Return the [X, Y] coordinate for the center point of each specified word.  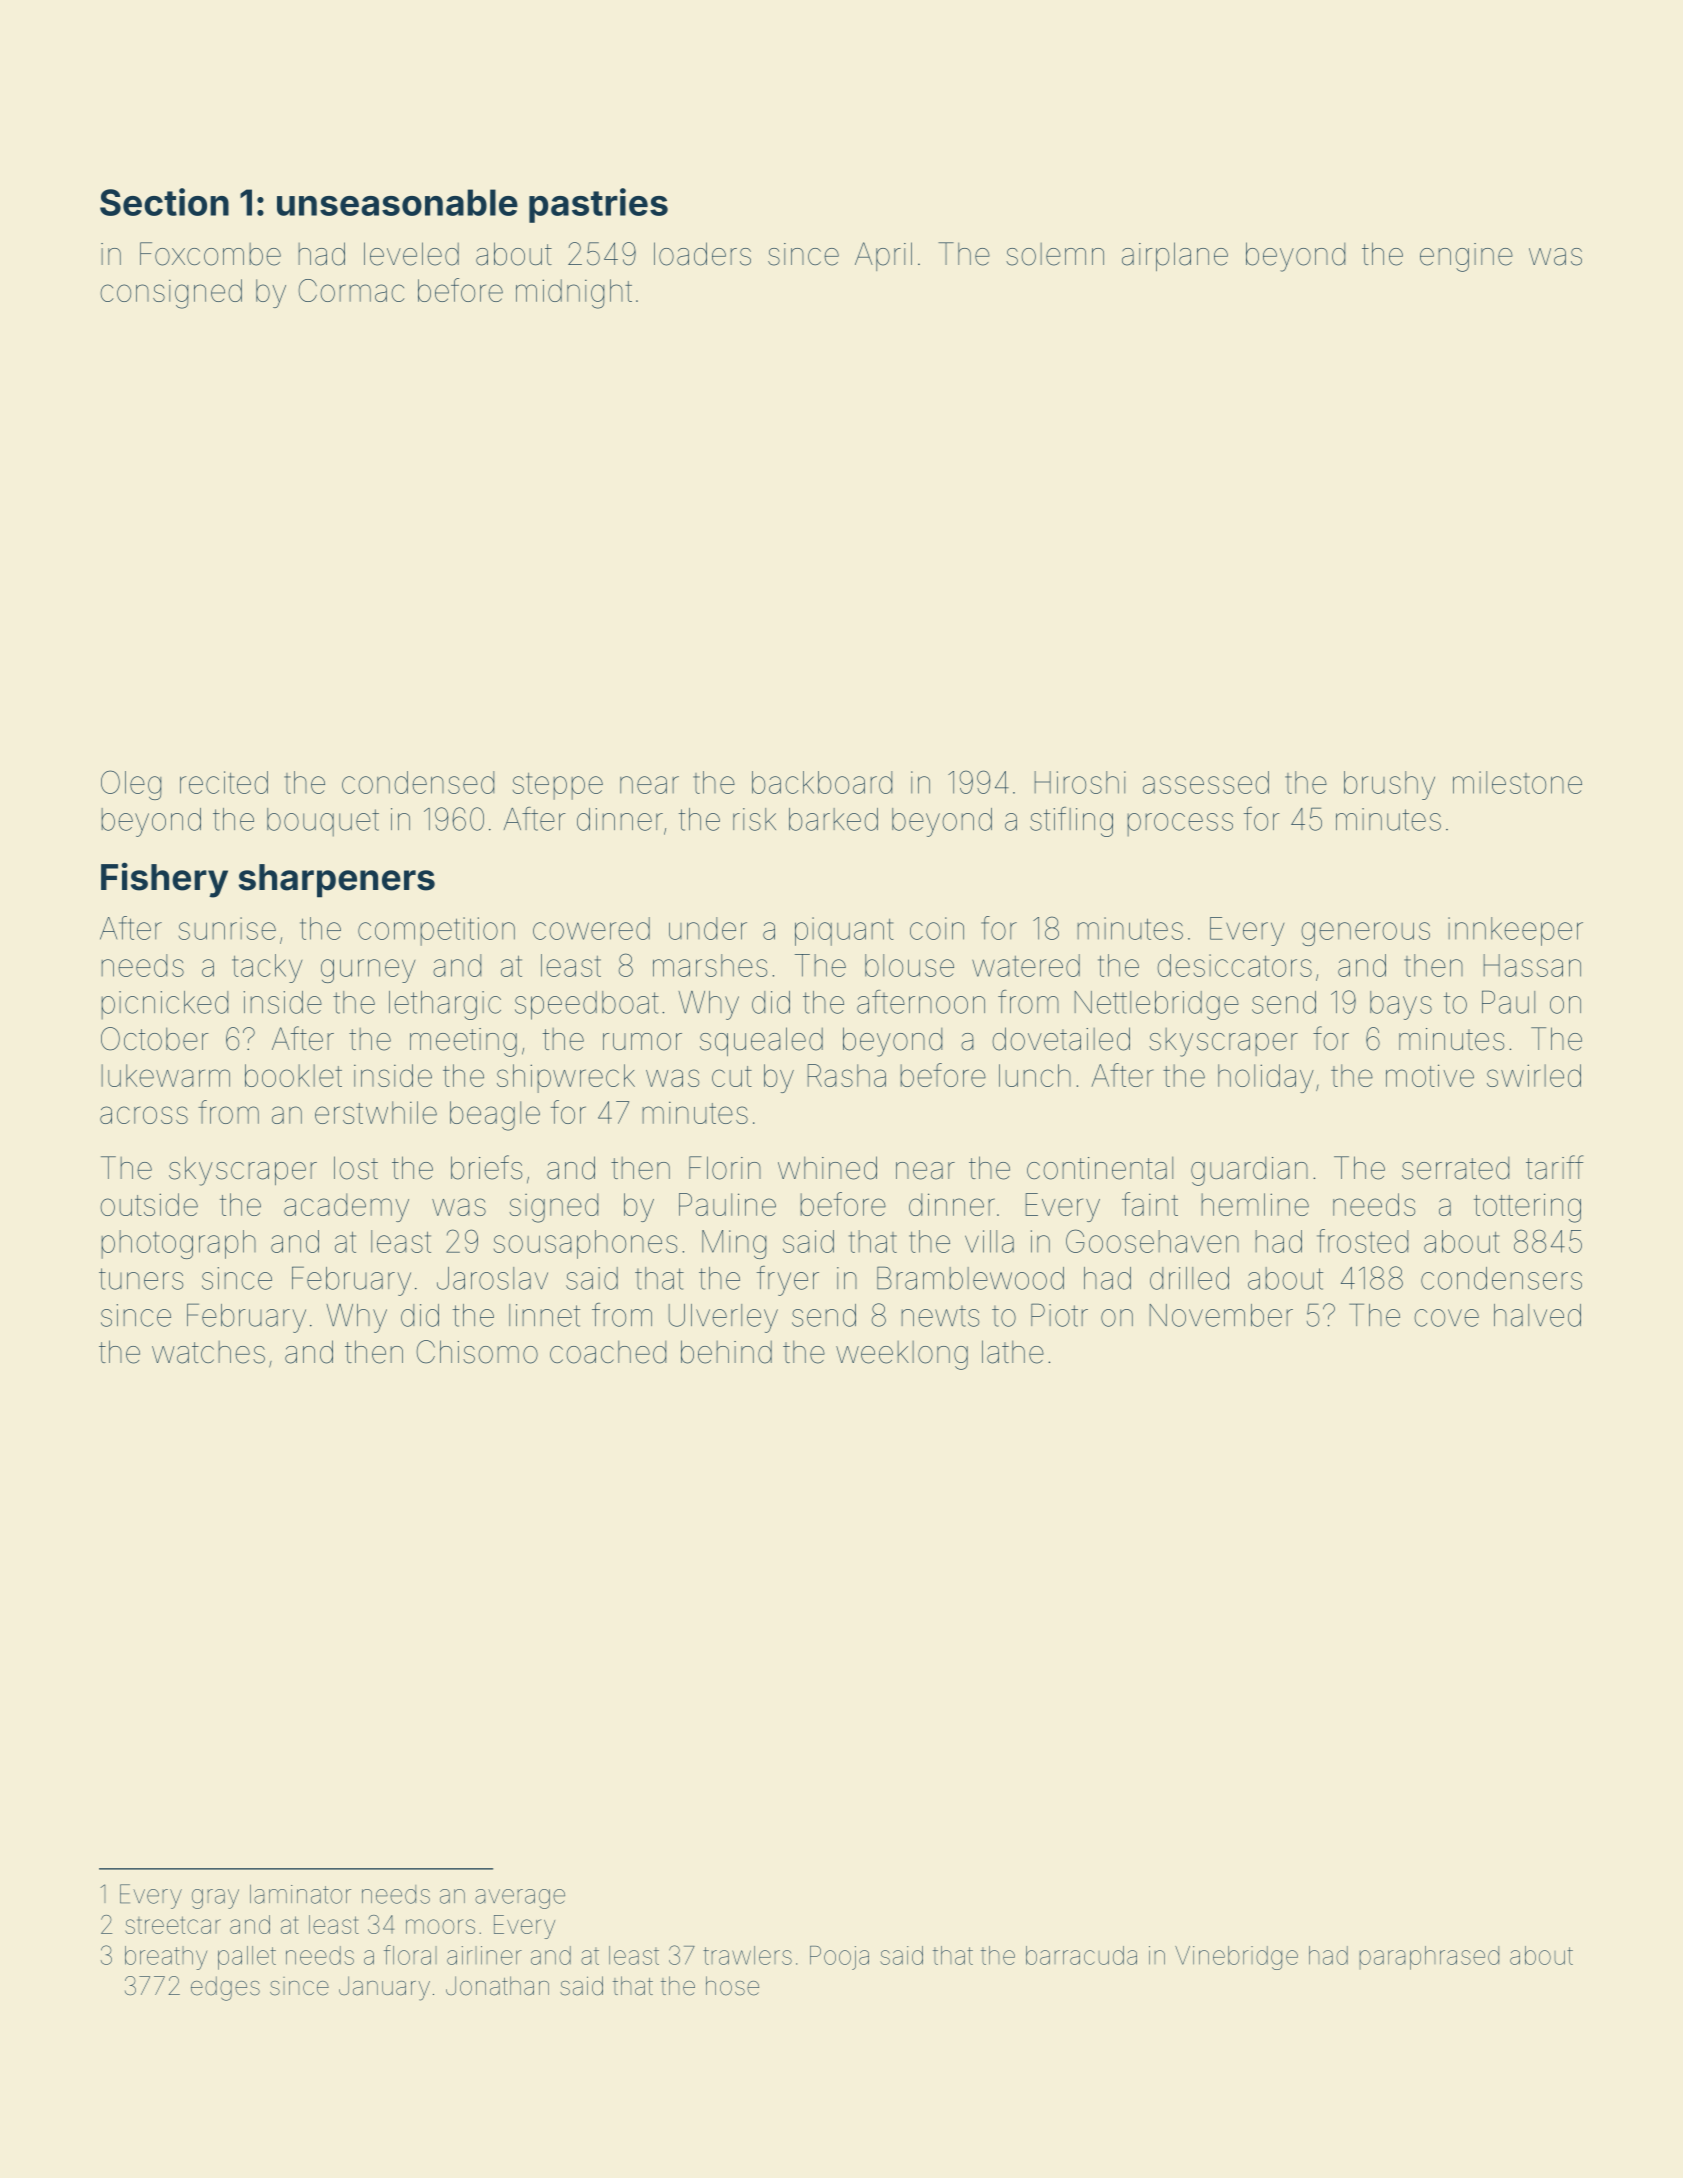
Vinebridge [1236, 1958]
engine [1466, 257]
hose [732, 1986]
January [384, 1988]
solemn [1055, 254]
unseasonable [397, 202]
